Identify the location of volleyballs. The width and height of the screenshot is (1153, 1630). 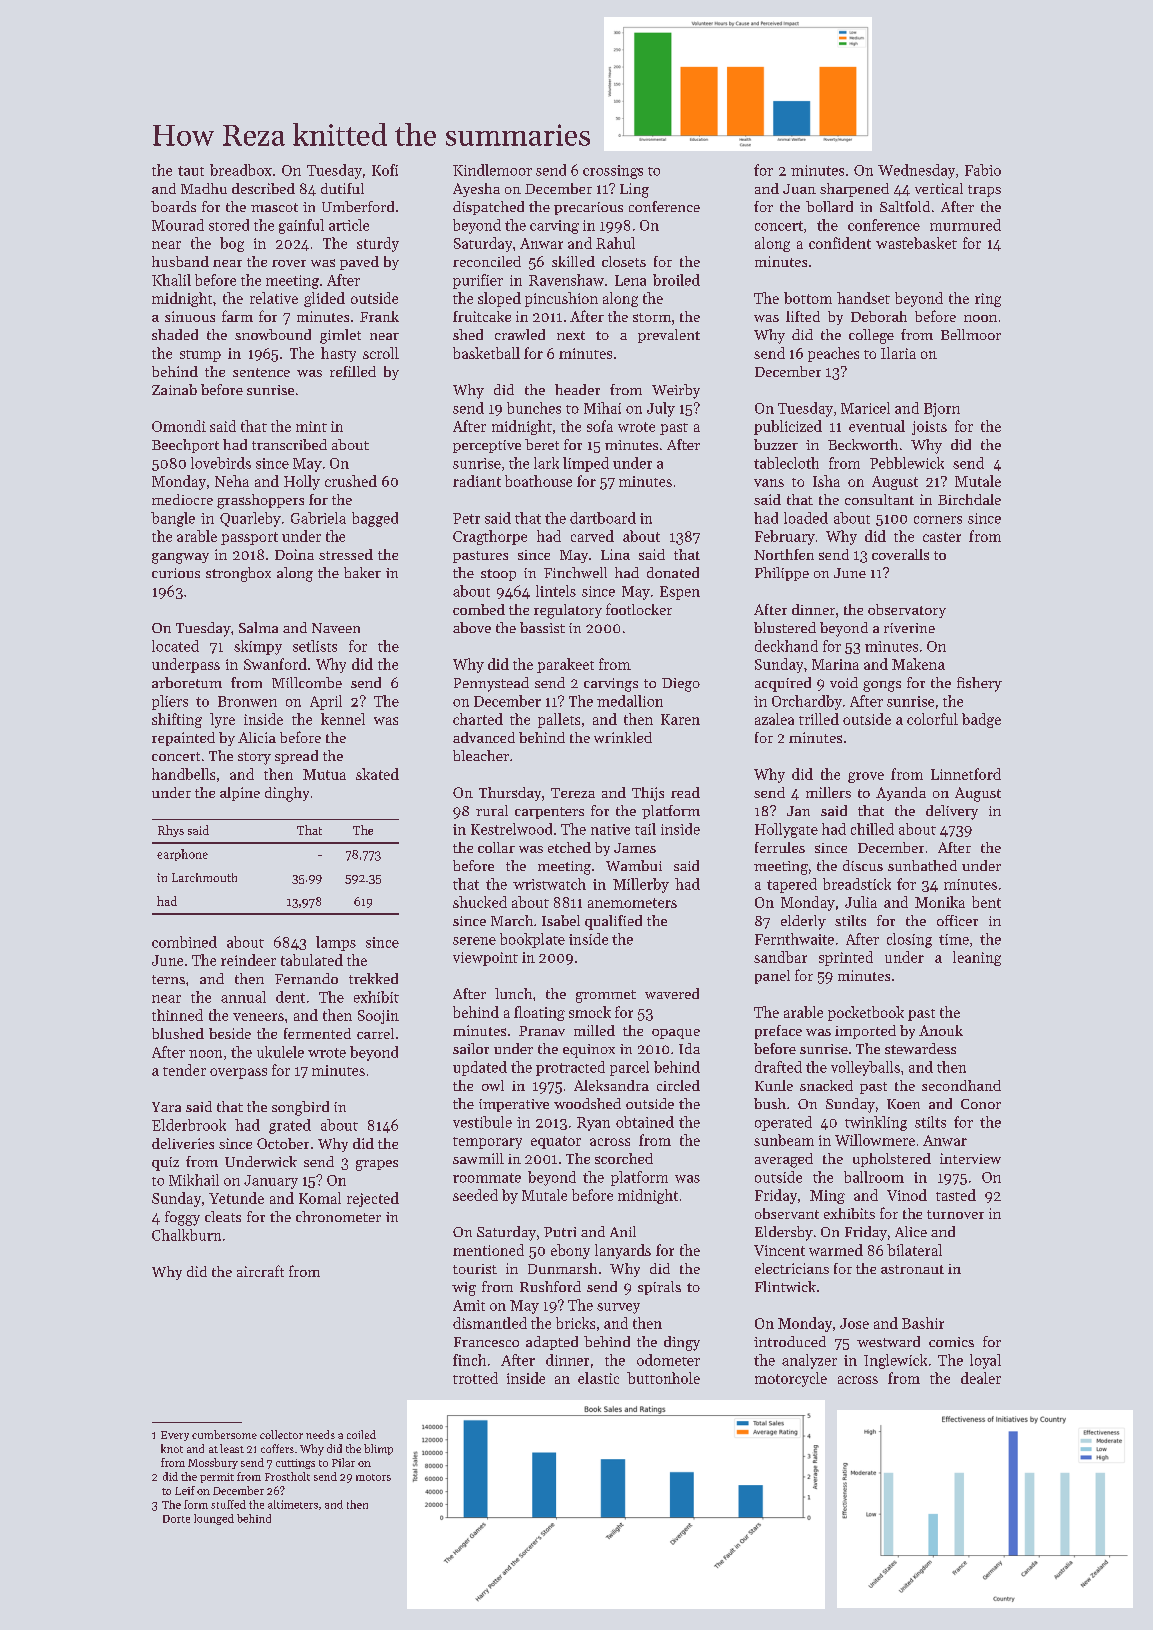
(865, 1068).
